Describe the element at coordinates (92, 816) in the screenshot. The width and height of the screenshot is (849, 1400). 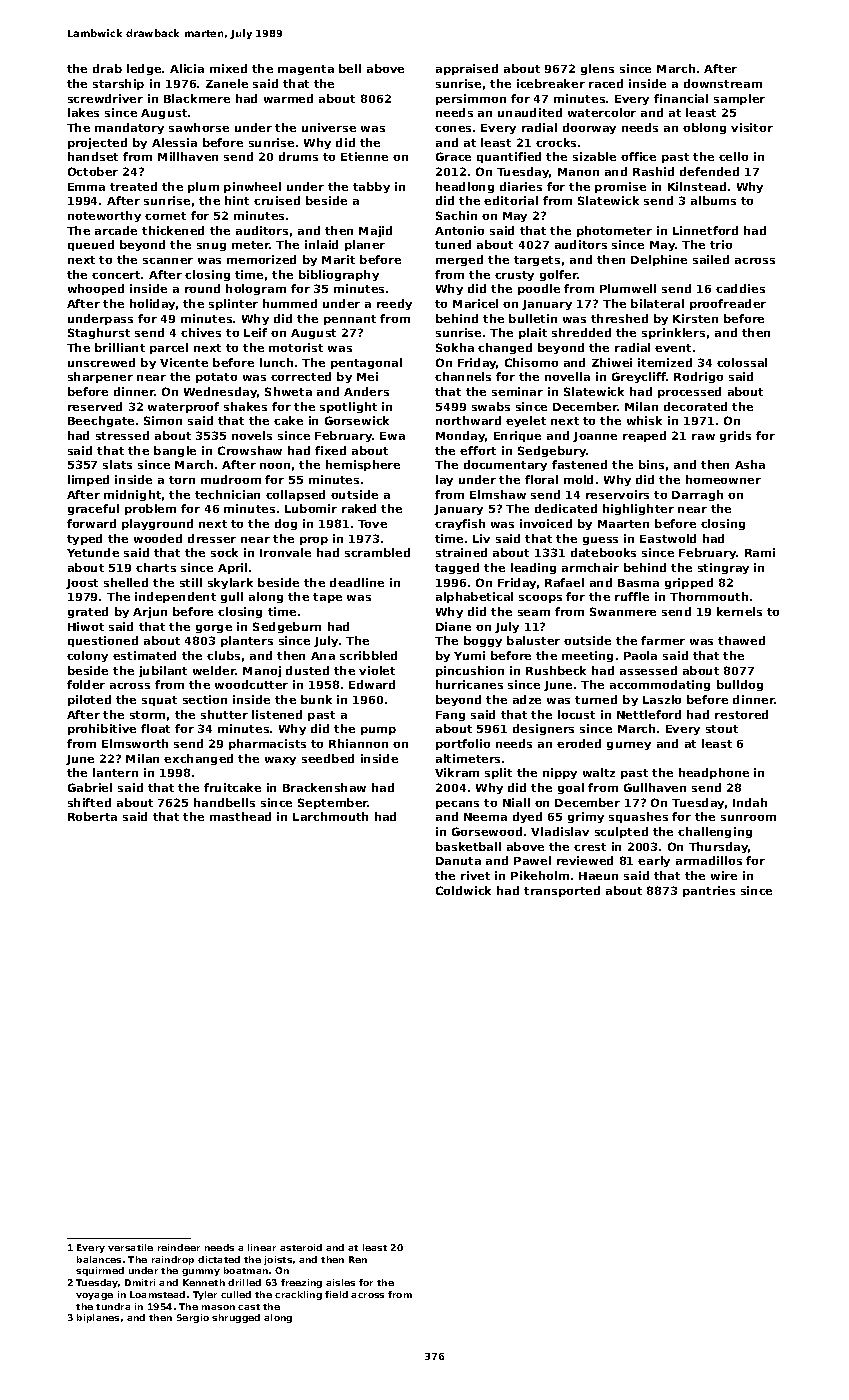
I see `Roberta` at that location.
